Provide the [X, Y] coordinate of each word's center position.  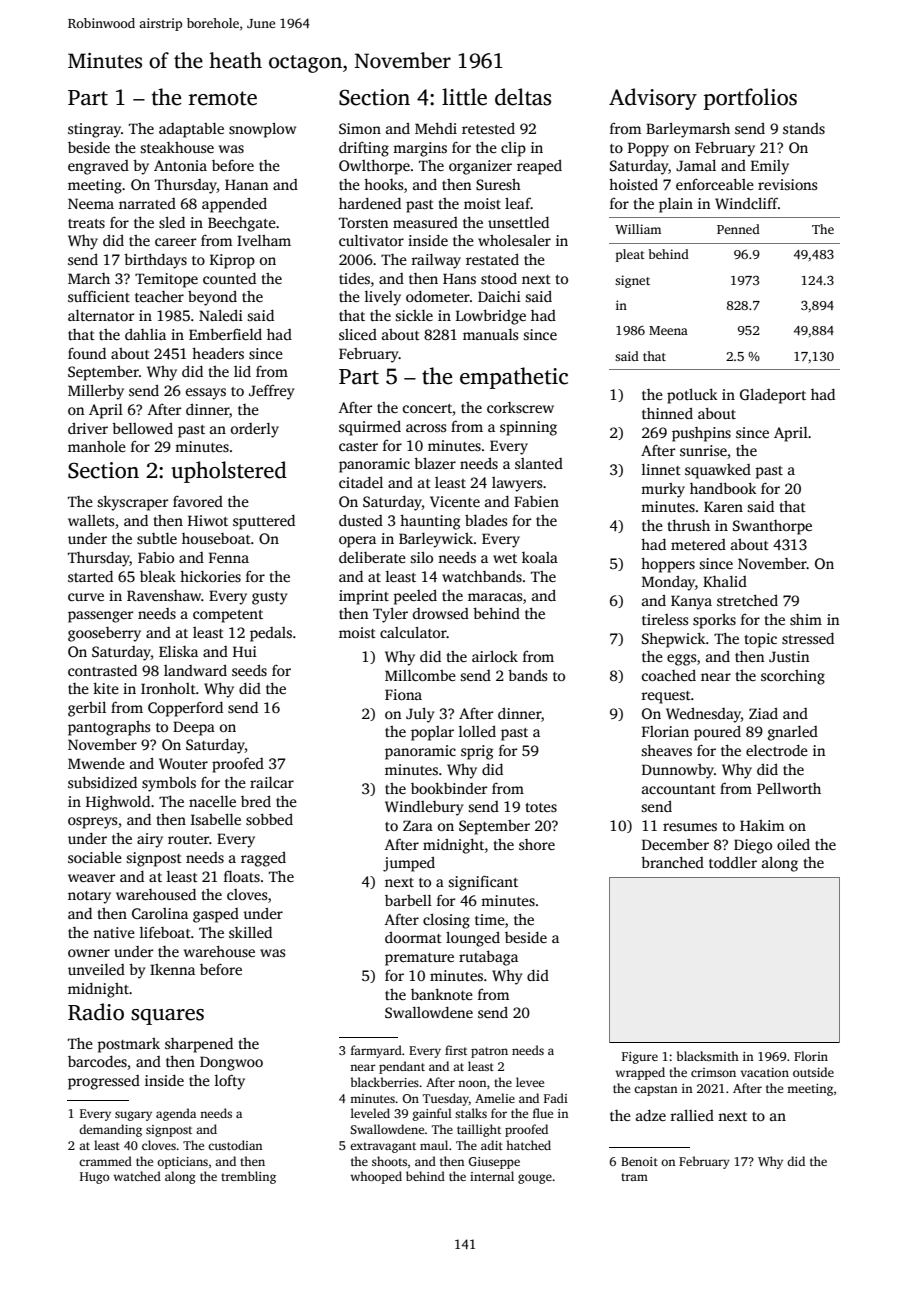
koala [540, 557]
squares [167, 1017]
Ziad [763, 713]
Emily [770, 167]
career [175, 242]
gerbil [87, 709]
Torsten [364, 222]
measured [425, 222]
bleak [158, 576]
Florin [811, 1056]
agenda [176, 1114]
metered [698, 544]
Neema [91, 203]
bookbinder [449, 788]
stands [804, 128]
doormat [413, 937]
